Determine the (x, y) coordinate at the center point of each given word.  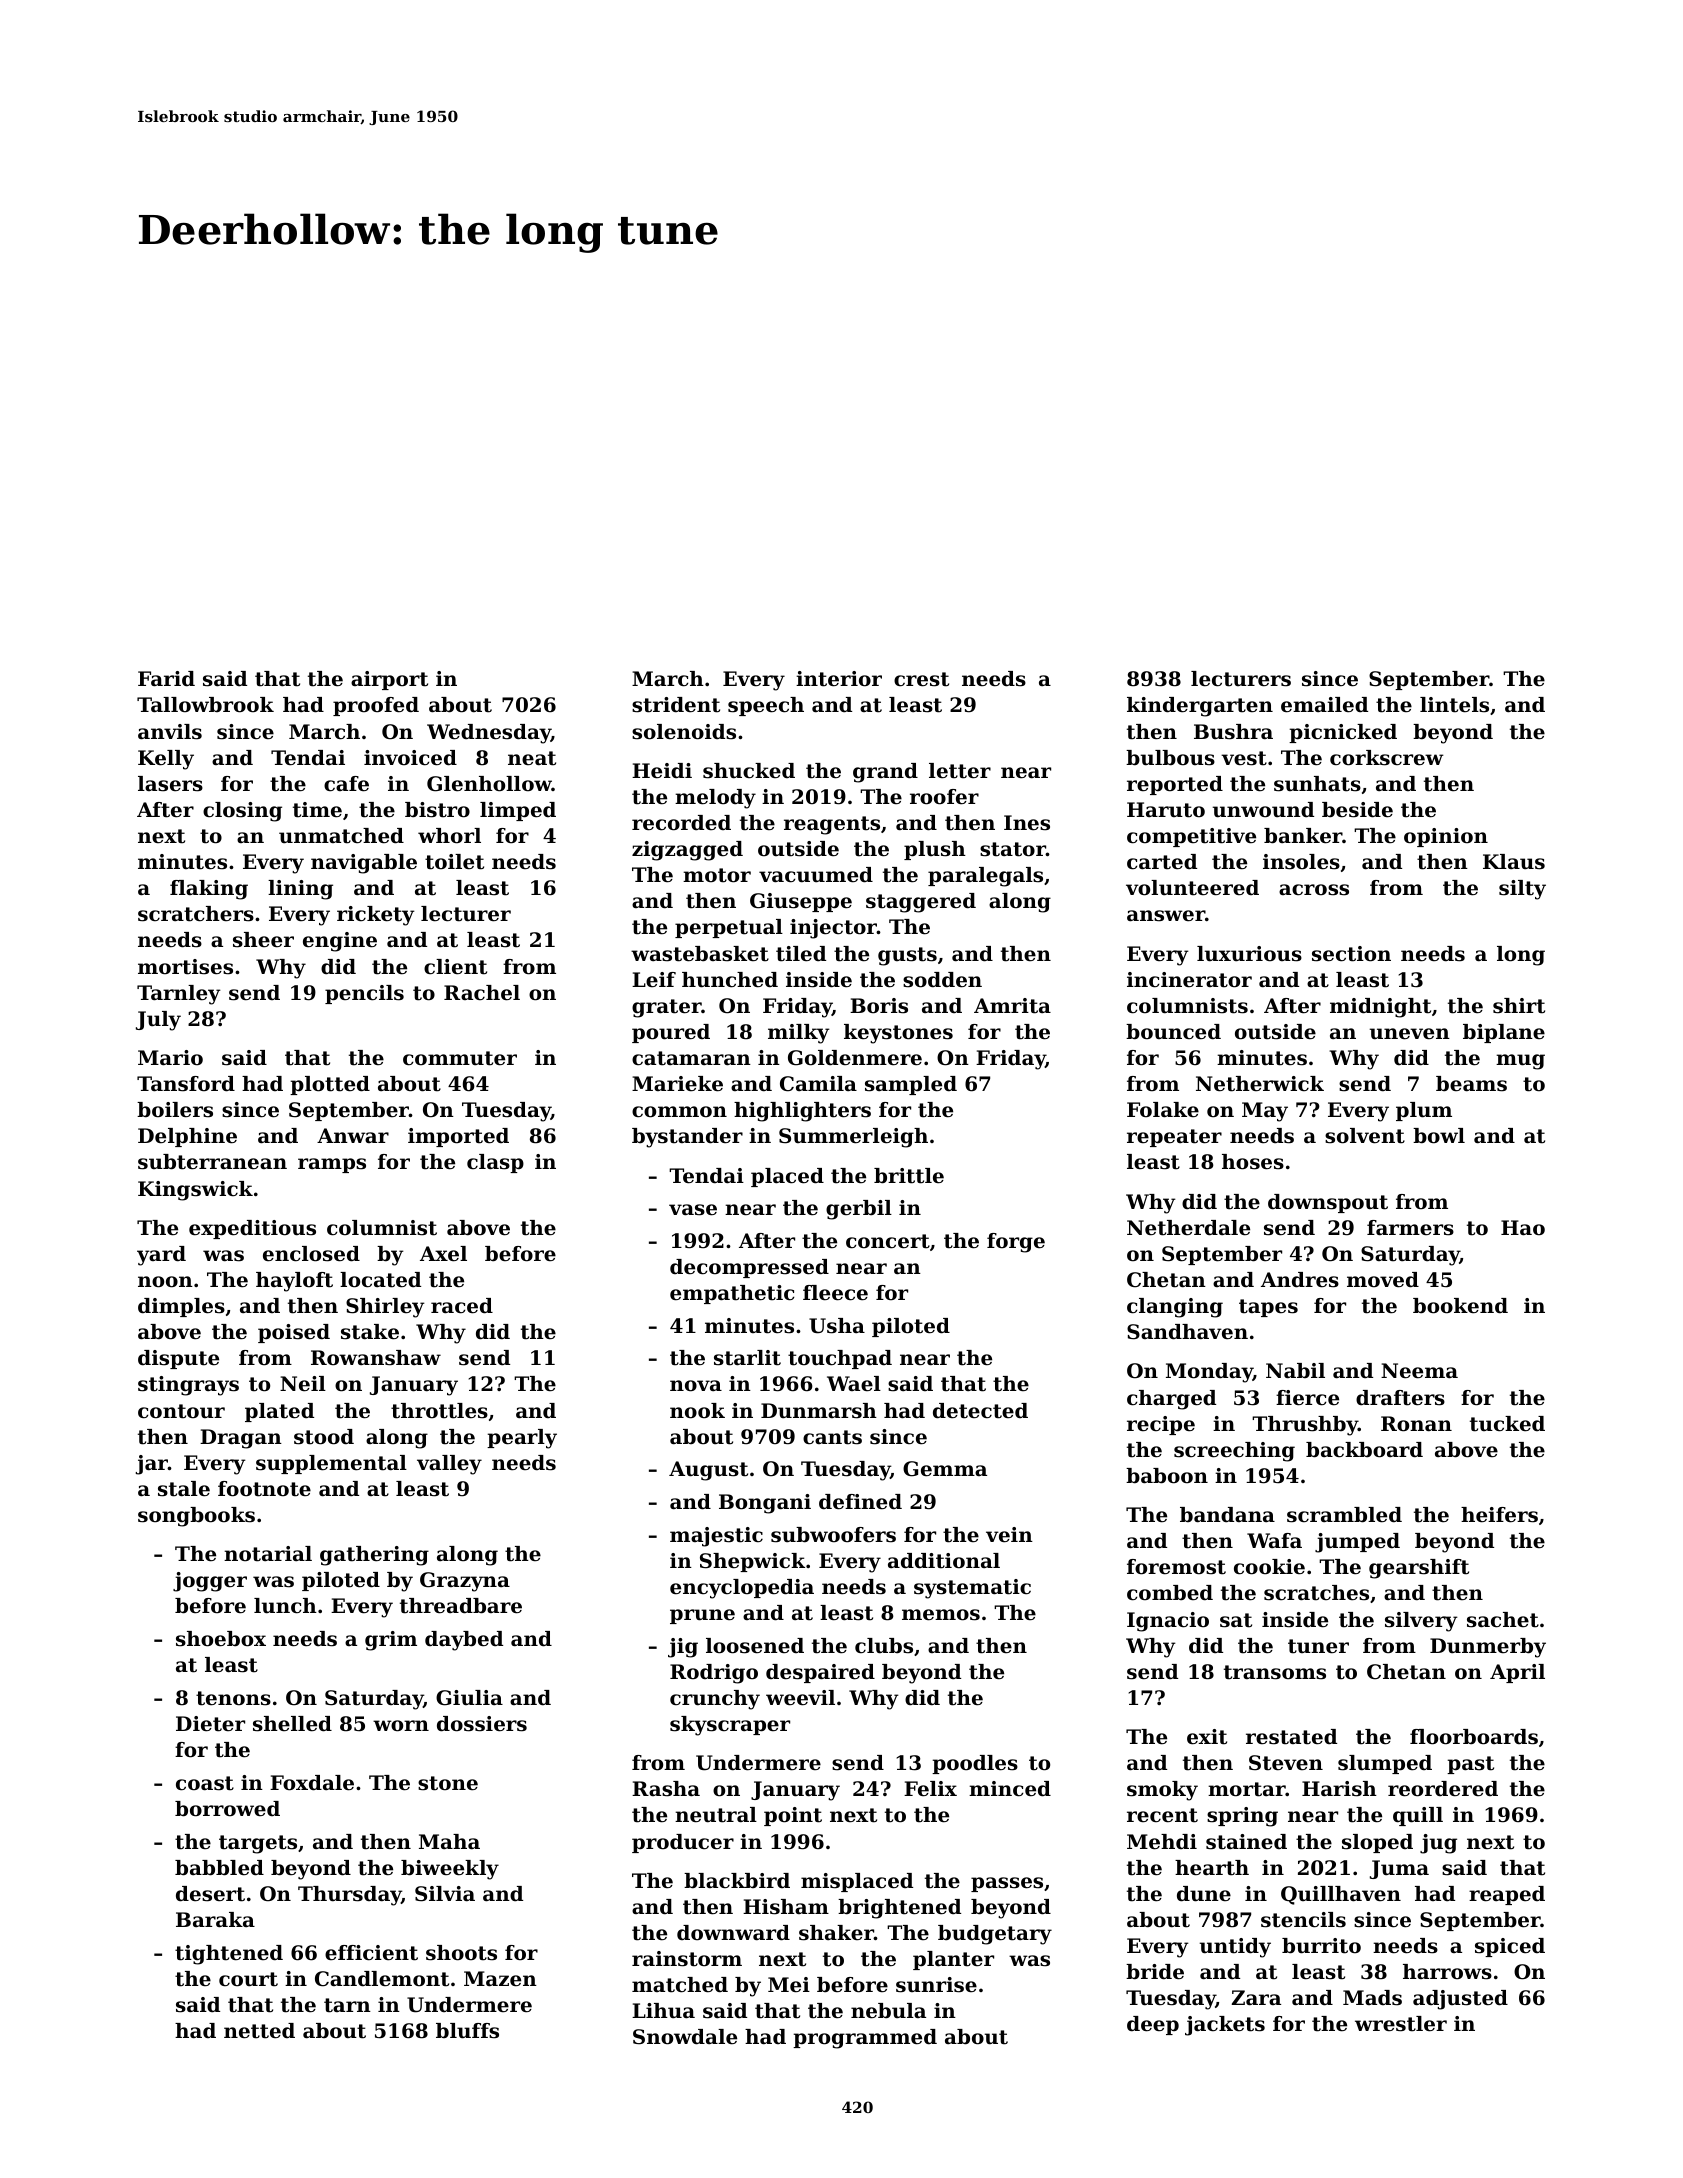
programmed (865, 2039)
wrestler (1401, 2024)
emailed (1324, 705)
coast (205, 1783)
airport (389, 680)
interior (839, 679)
